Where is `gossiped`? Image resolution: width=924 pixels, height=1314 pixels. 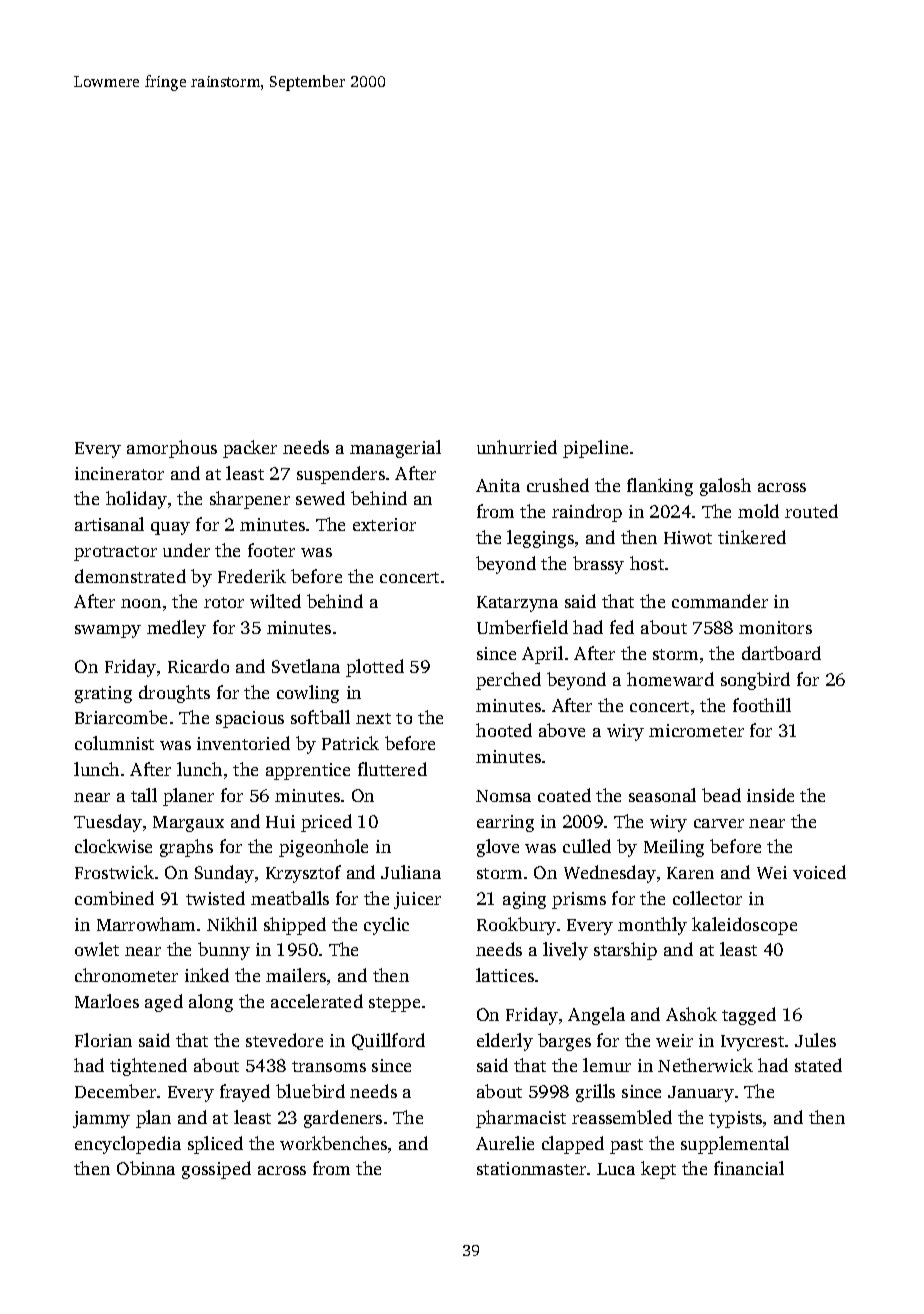 gossiped is located at coordinates (216, 1170).
